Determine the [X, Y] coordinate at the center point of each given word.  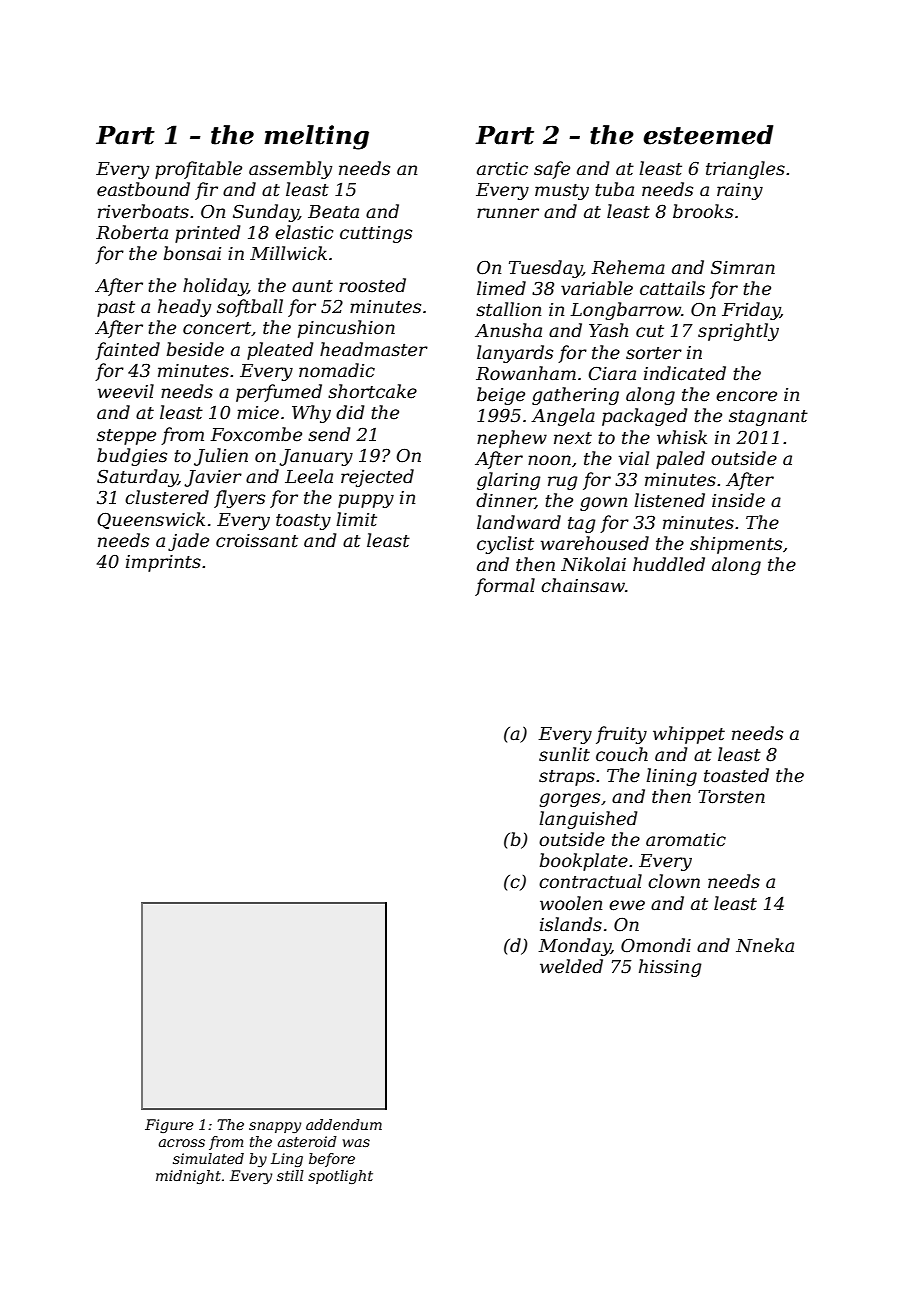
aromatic [686, 840]
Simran [743, 268]
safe [552, 170]
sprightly [738, 332]
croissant [257, 541]
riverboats [143, 211]
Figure [169, 1126]
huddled [669, 564]
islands [571, 924]
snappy [275, 1127]
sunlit [564, 754]
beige [501, 396]
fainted [127, 351]
